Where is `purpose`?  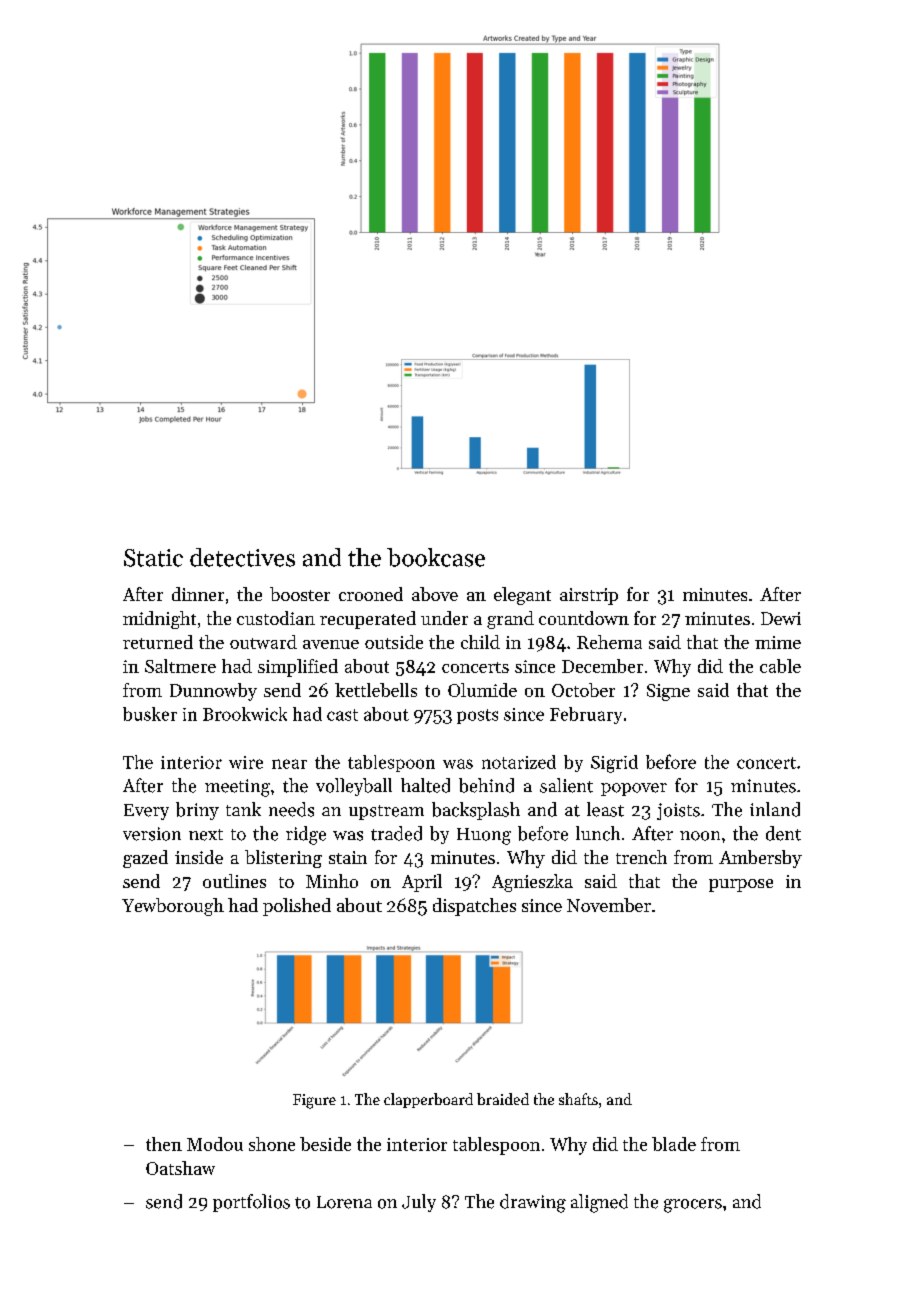 purpose is located at coordinates (741, 885).
